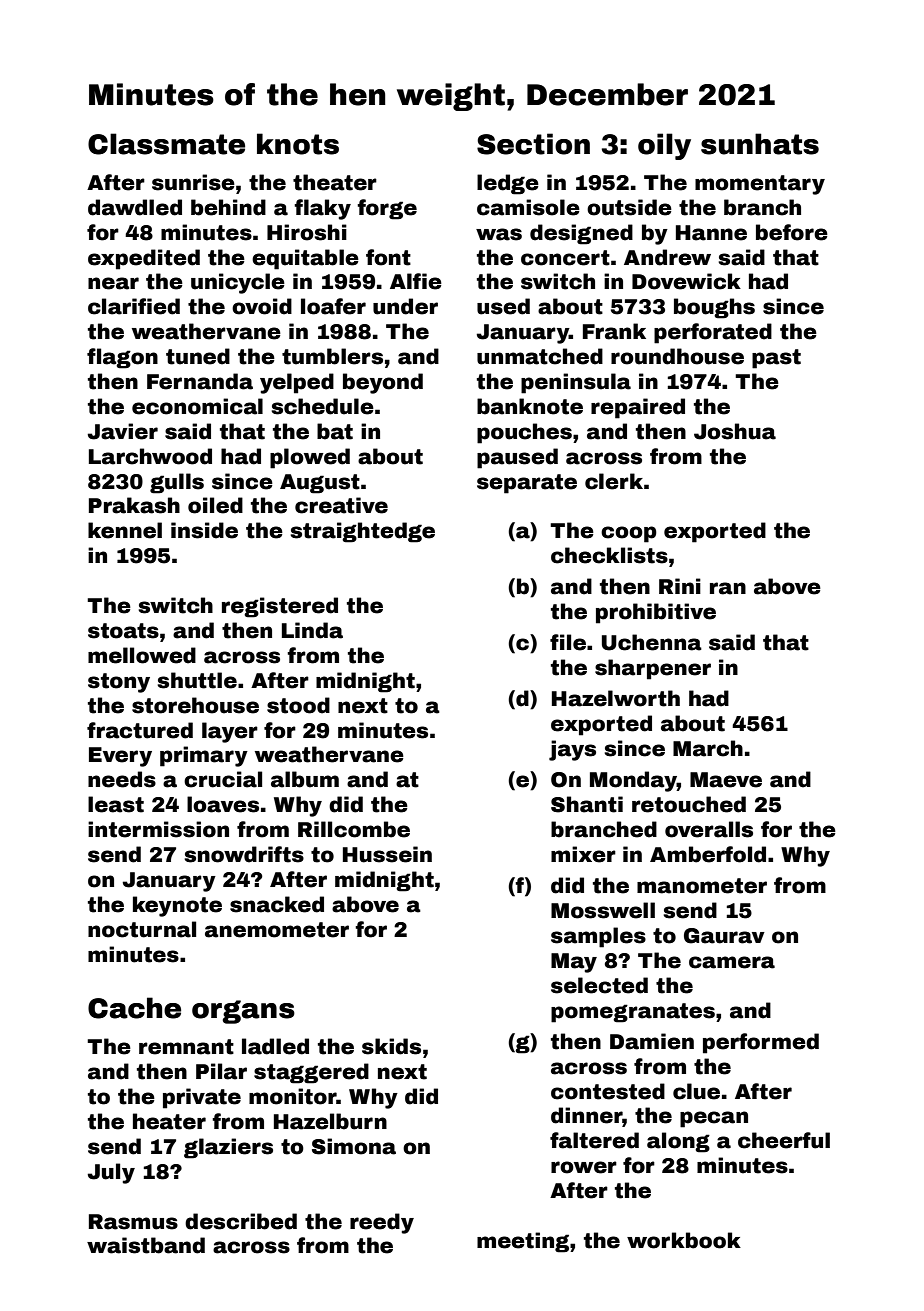 The image size is (924, 1311). What do you see at coordinates (158, 829) in the screenshot?
I see `intermission` at bounding box center [158, 829].
